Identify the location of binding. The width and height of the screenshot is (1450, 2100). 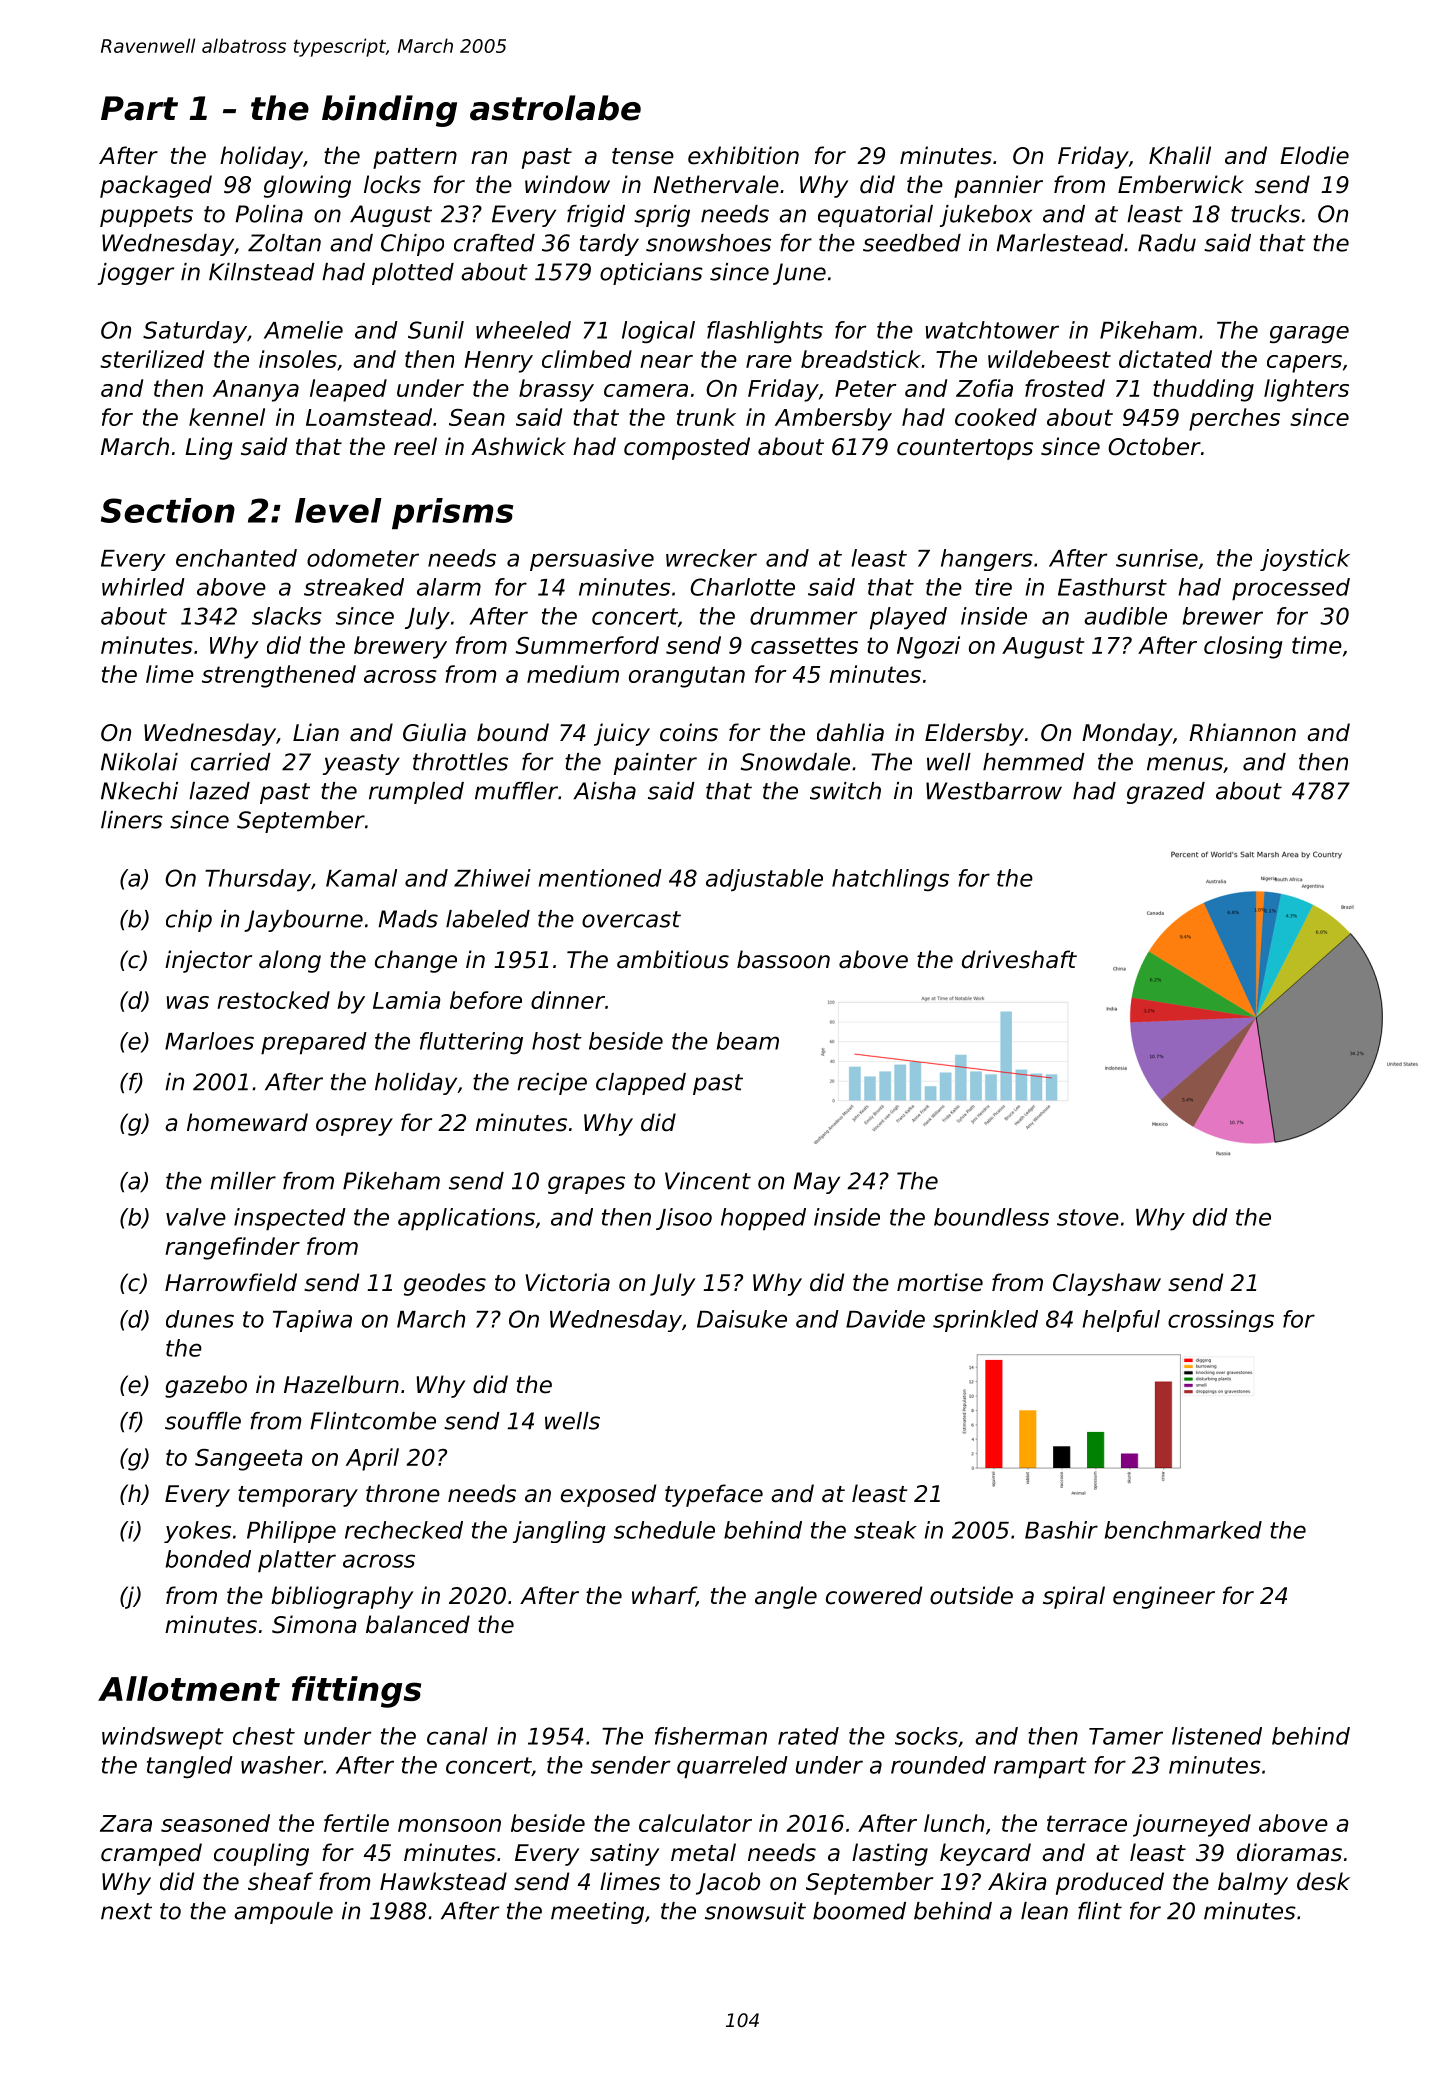
(389, 111).
